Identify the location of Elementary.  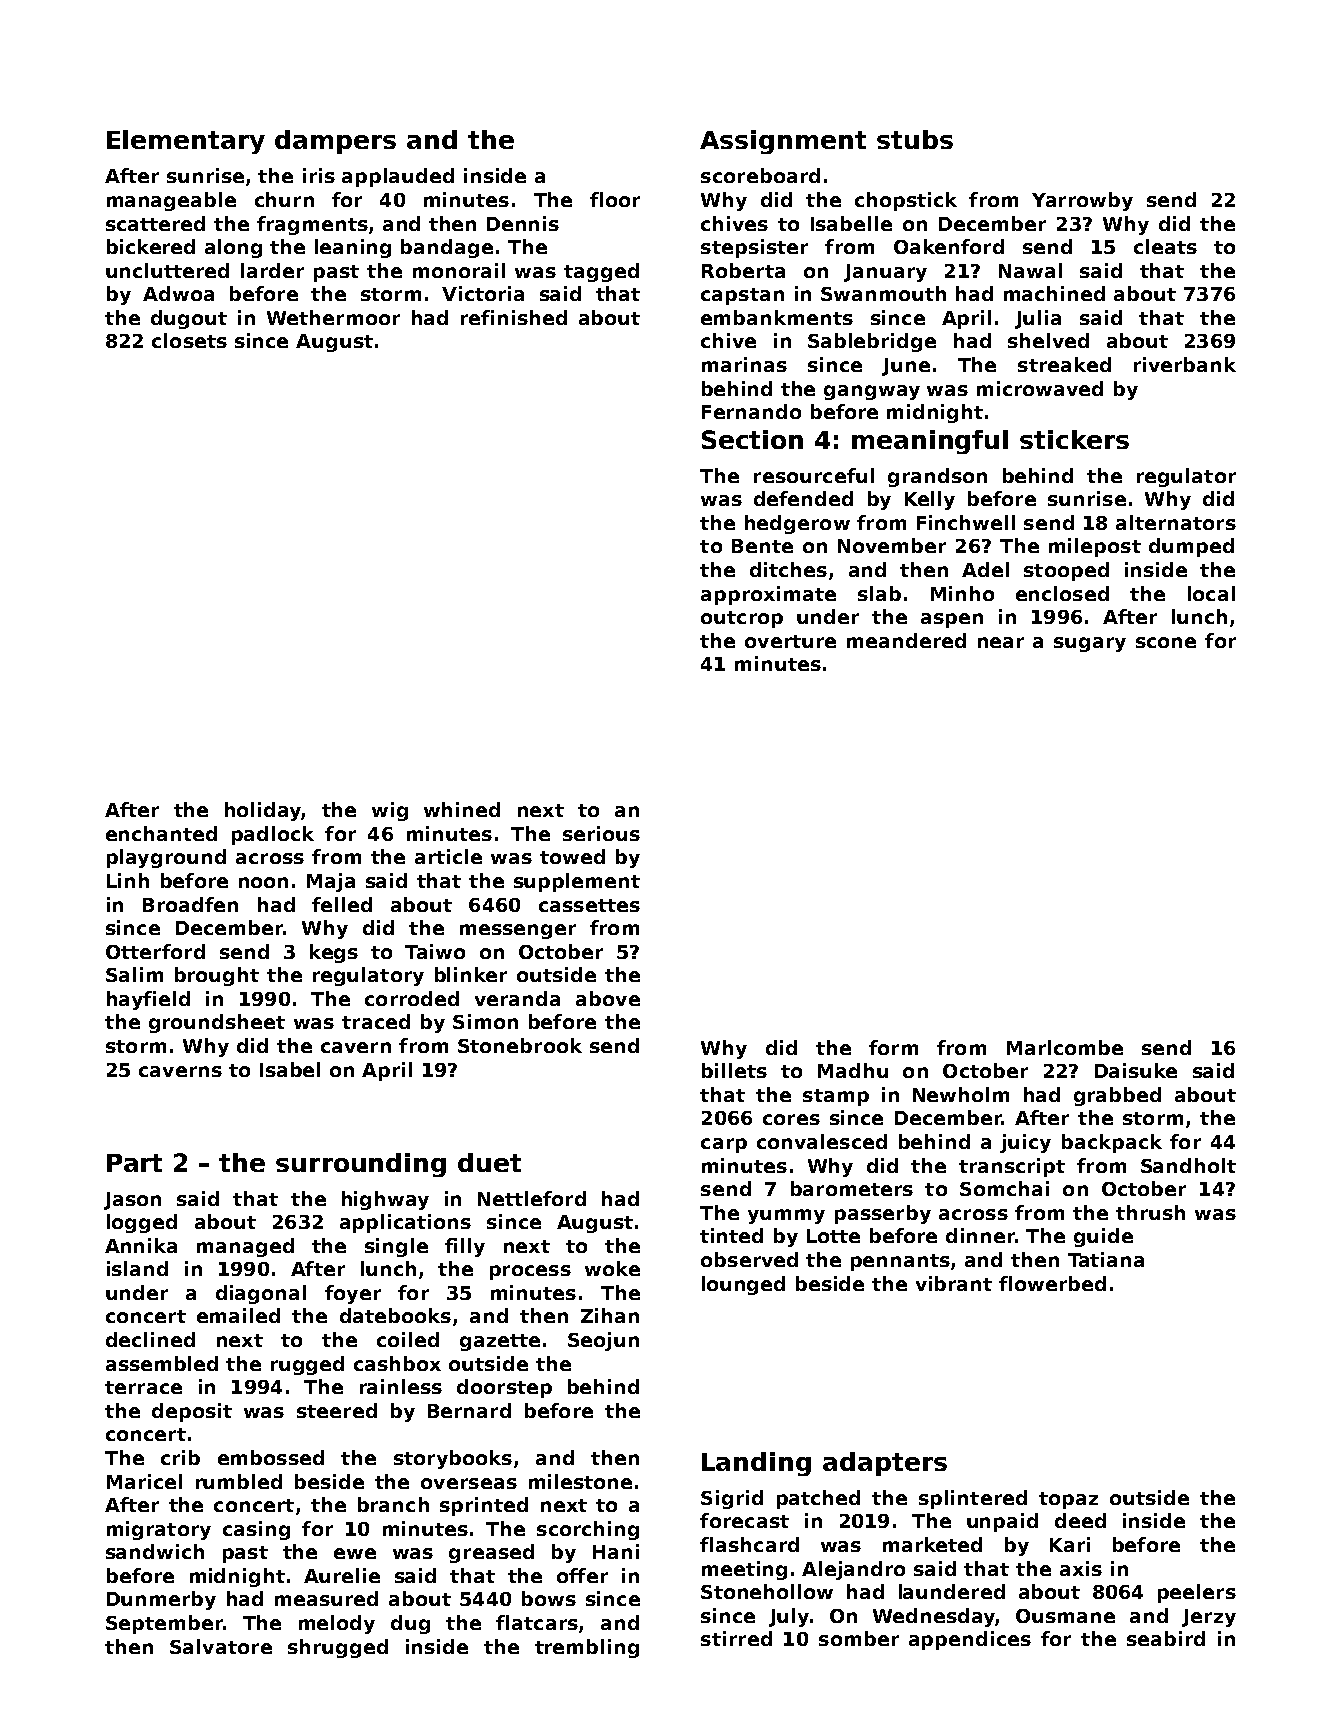
(186, 142).
